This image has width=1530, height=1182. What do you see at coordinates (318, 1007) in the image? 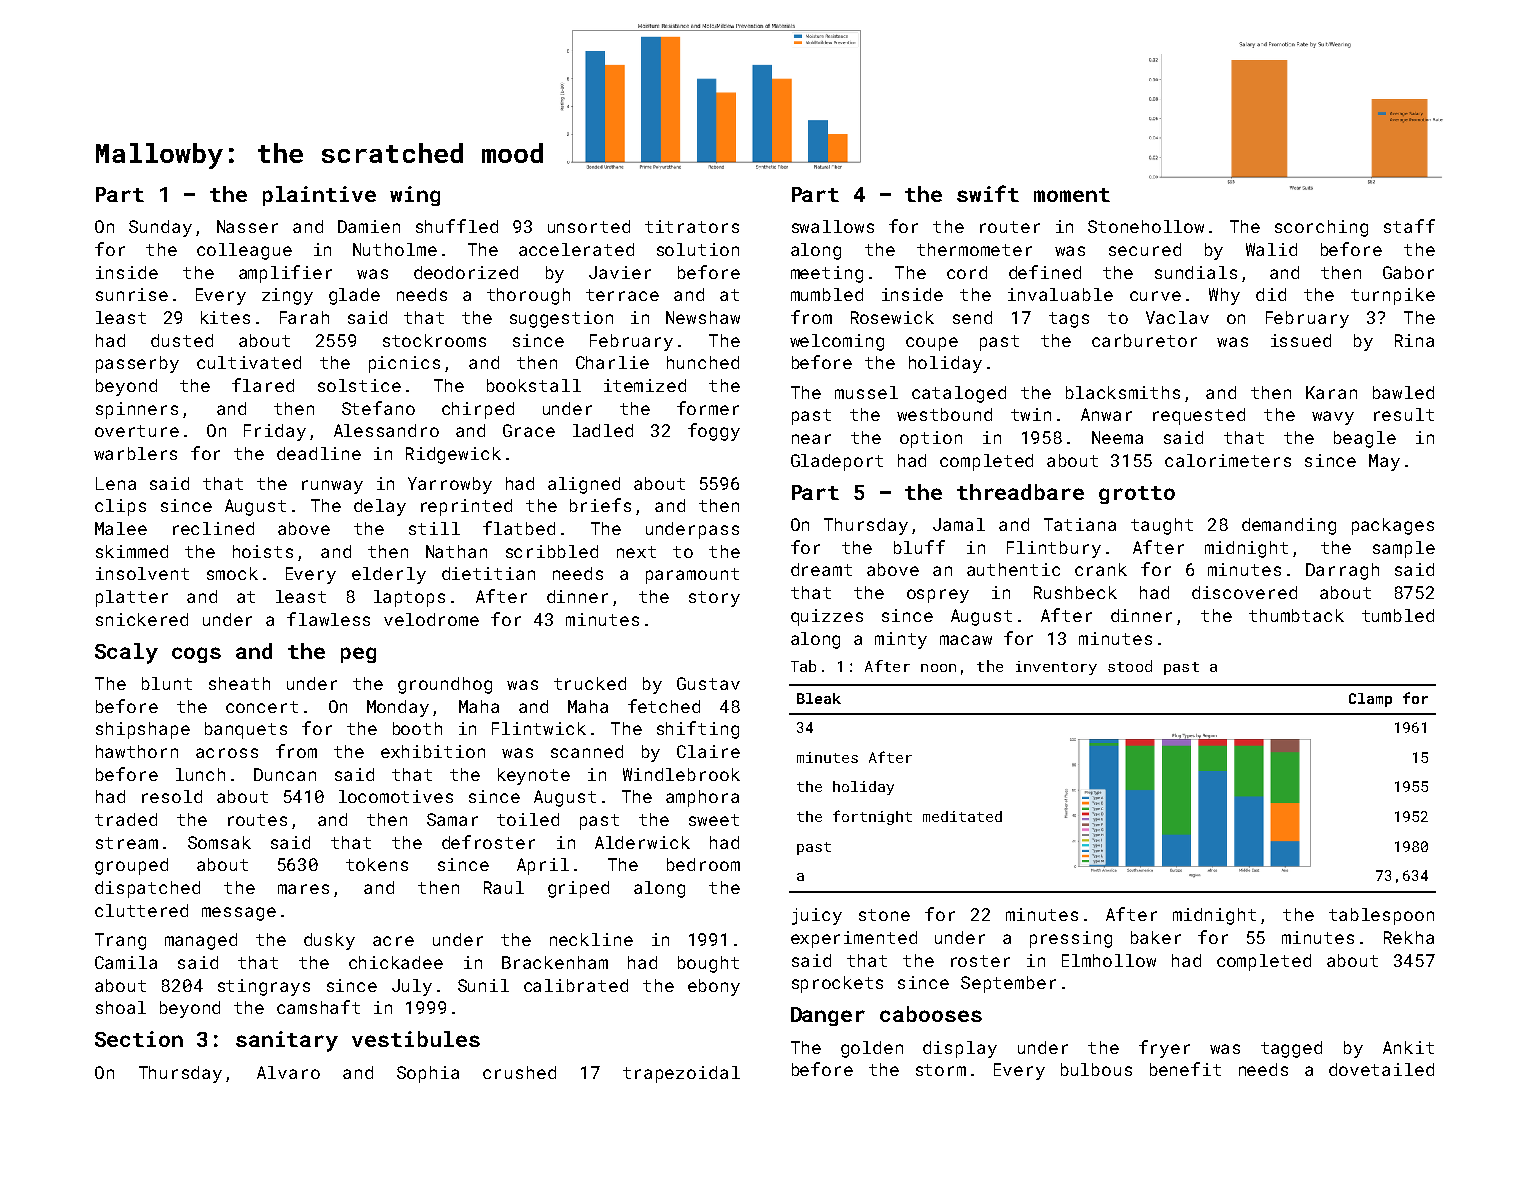
I see `camshaft` at bounding box center [318, 1007].
